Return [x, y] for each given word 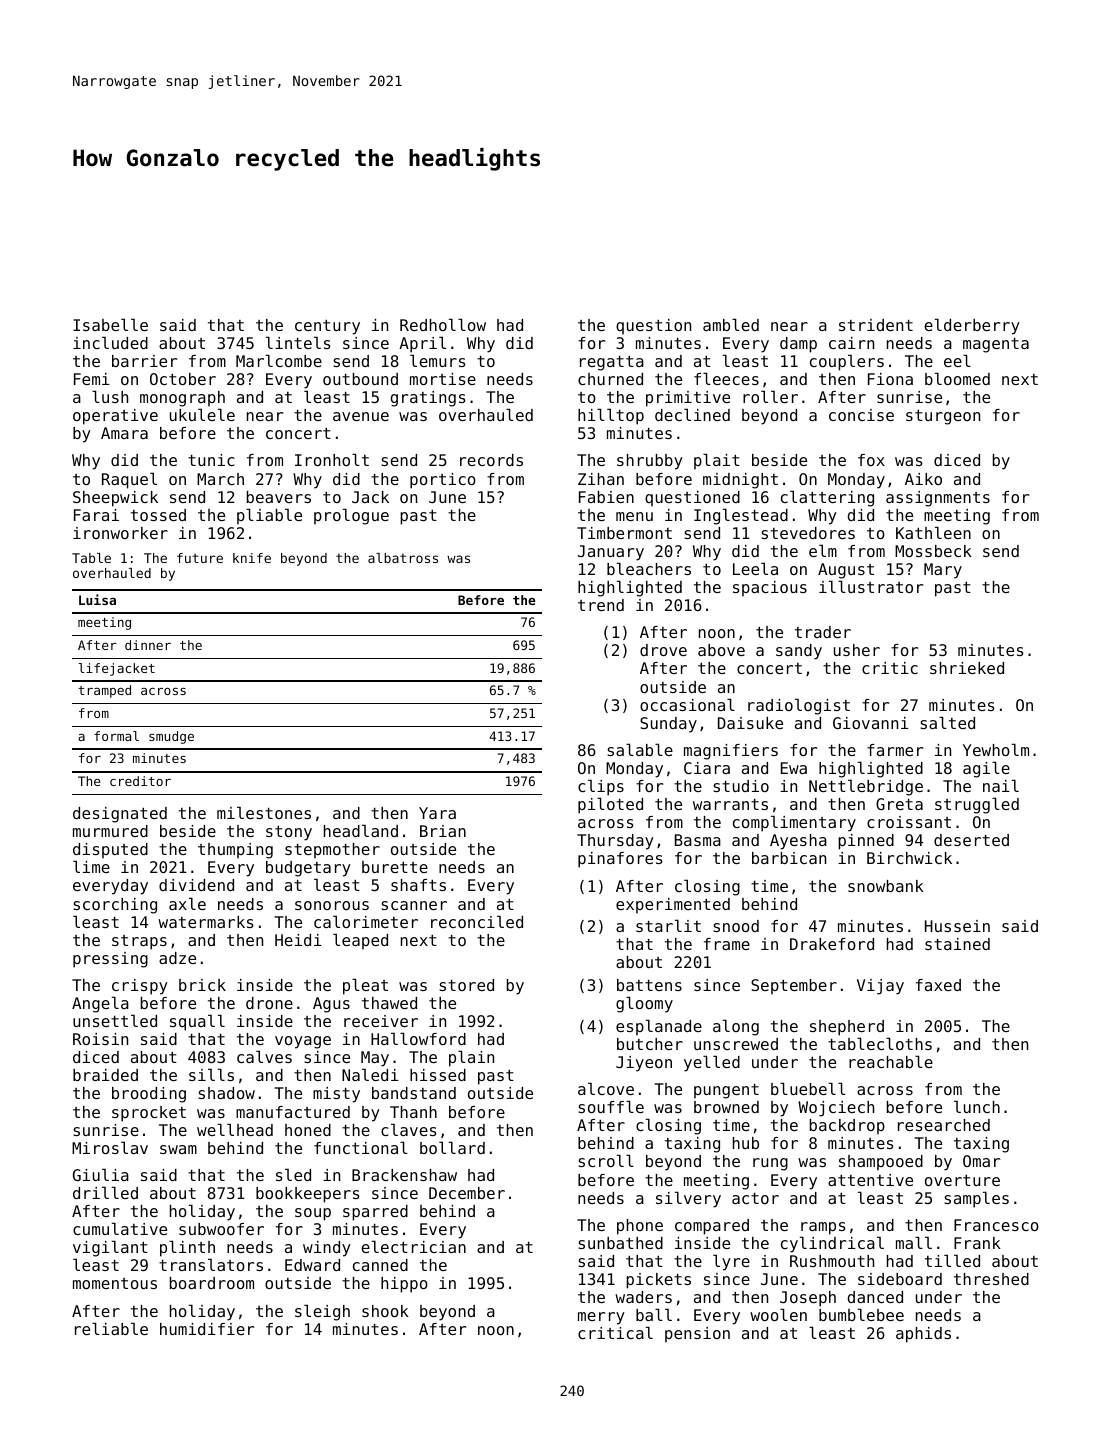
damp [798, 345]
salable [640, 749]
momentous [115, 1283]
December [467, 1193]
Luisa [97, 599]
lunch [977, 1106]
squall [197, 1022]
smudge [171, 737]
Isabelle [110, 324]
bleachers [649, 568]
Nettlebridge [866, 787]
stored [467, 985]
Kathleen [933, 532]
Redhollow [443, 324]
